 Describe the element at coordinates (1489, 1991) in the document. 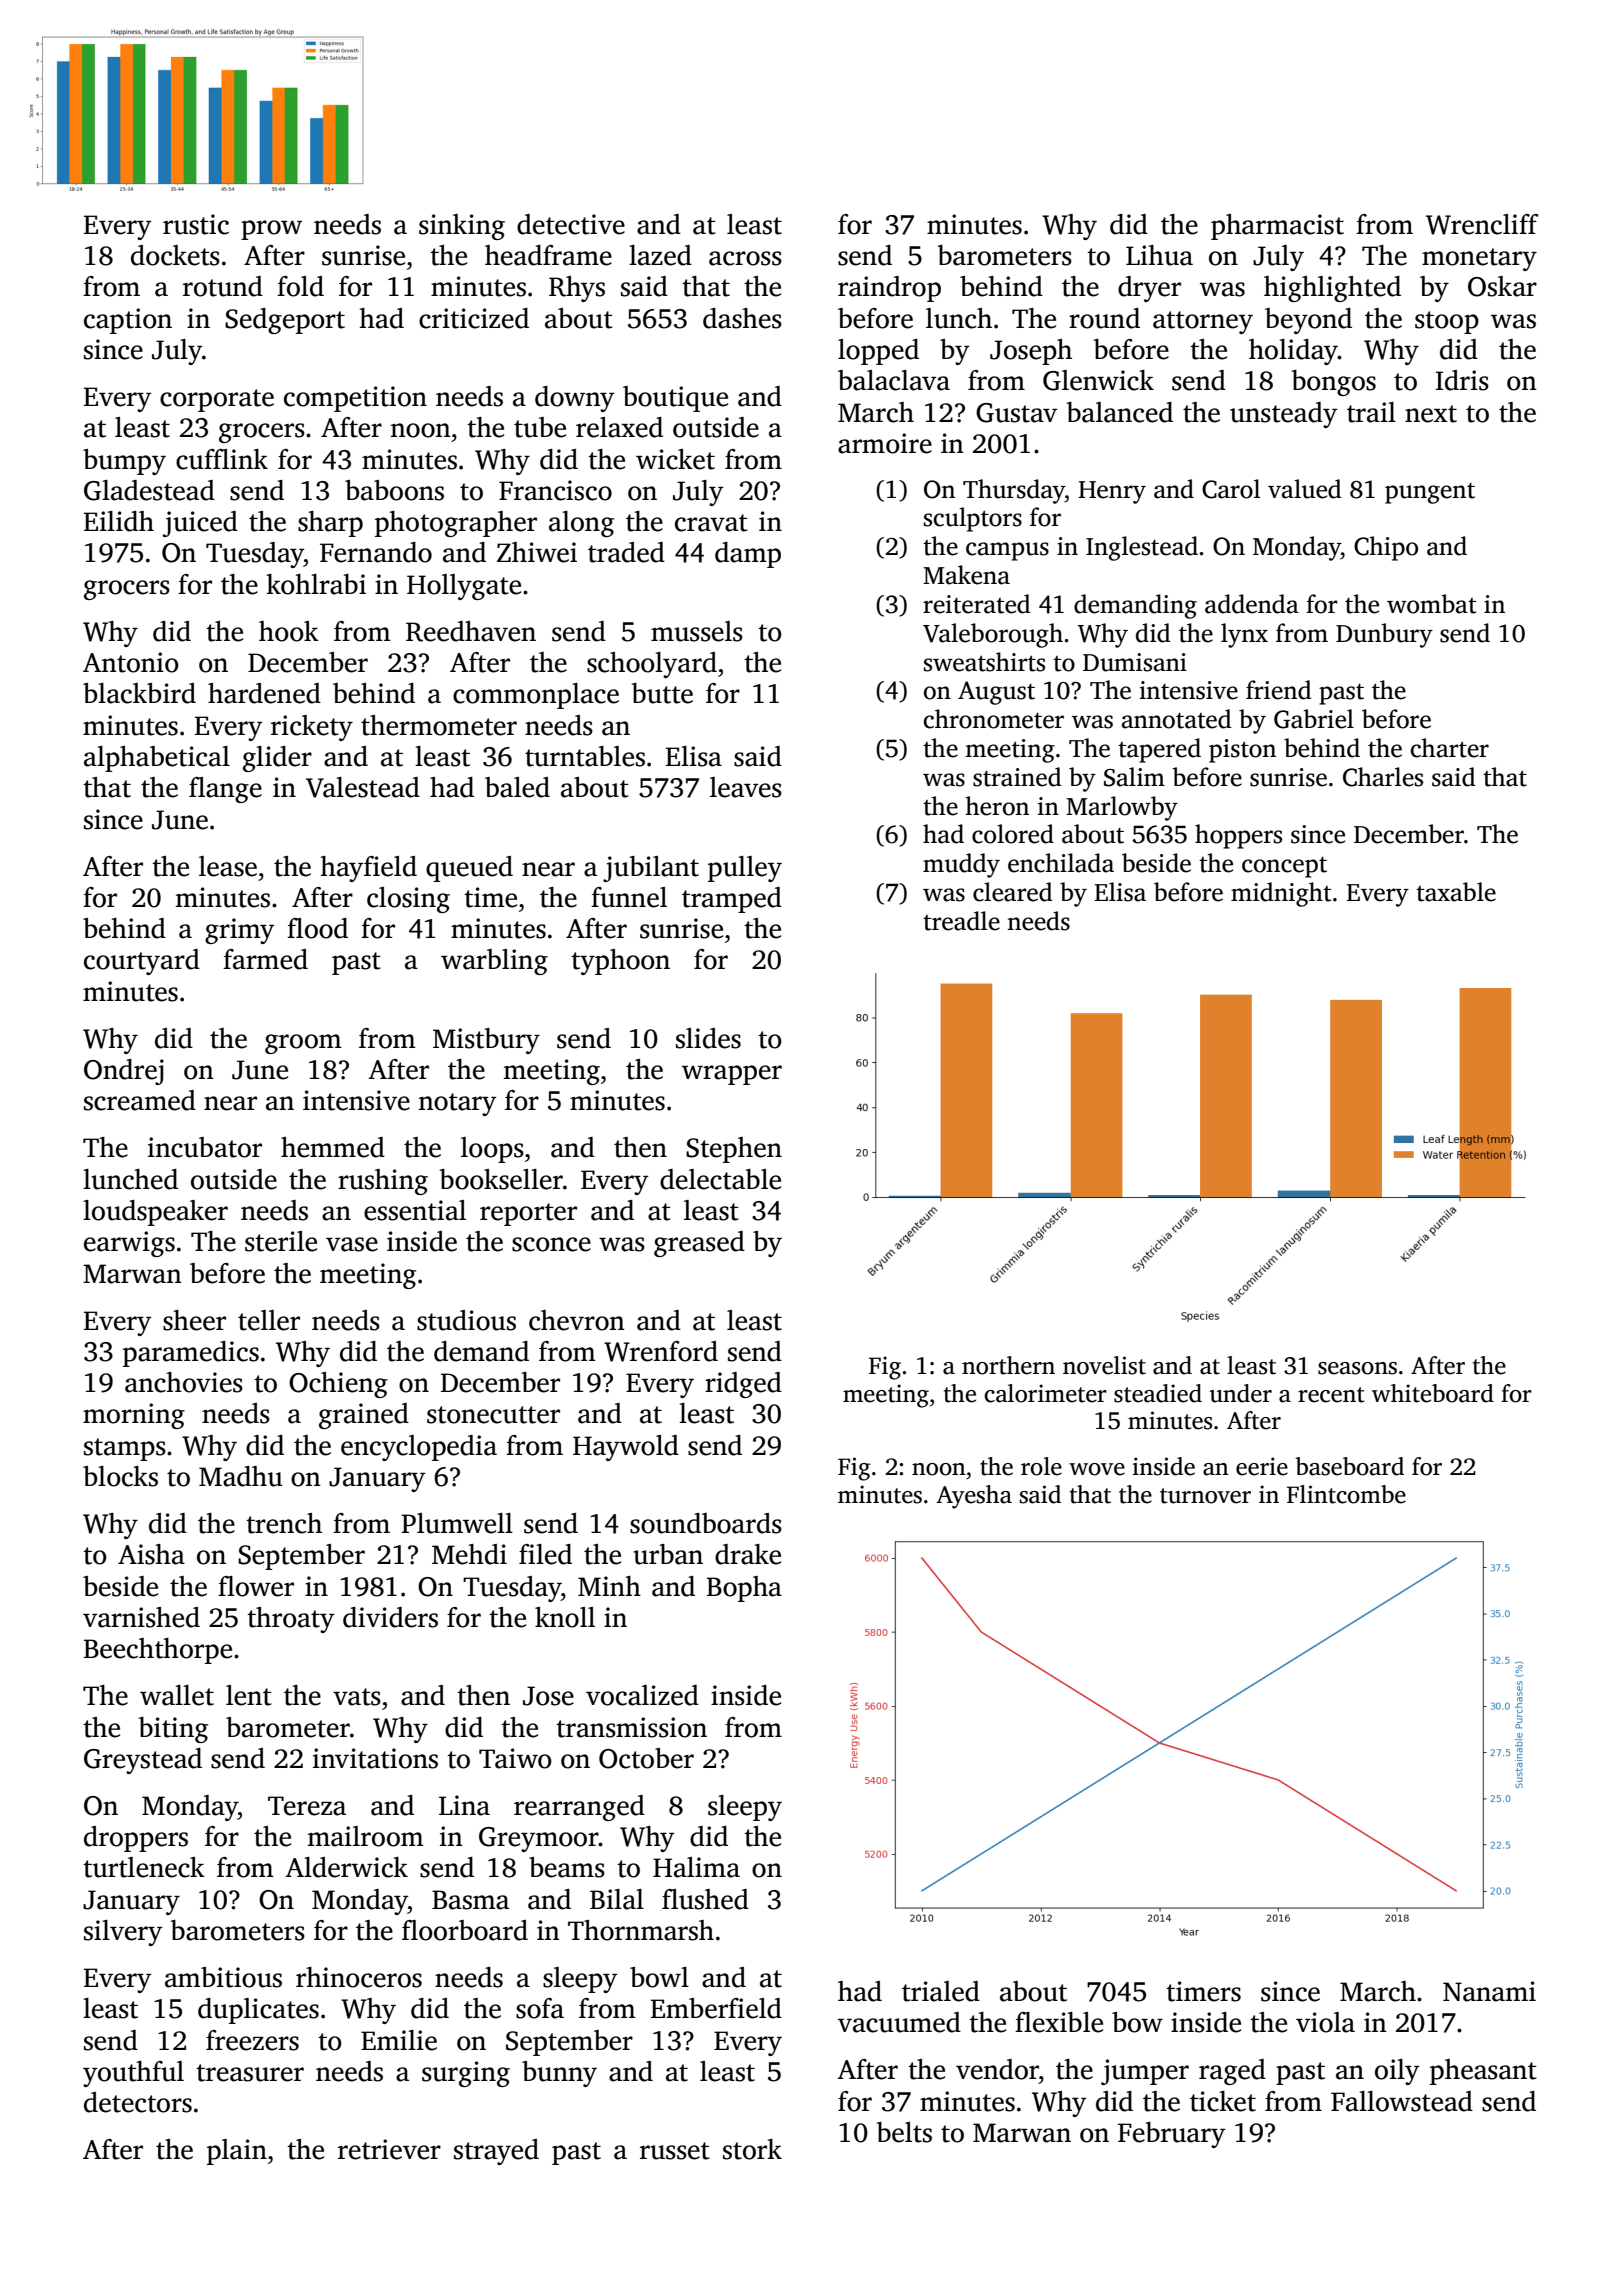

I see `Nanami` at that location.
